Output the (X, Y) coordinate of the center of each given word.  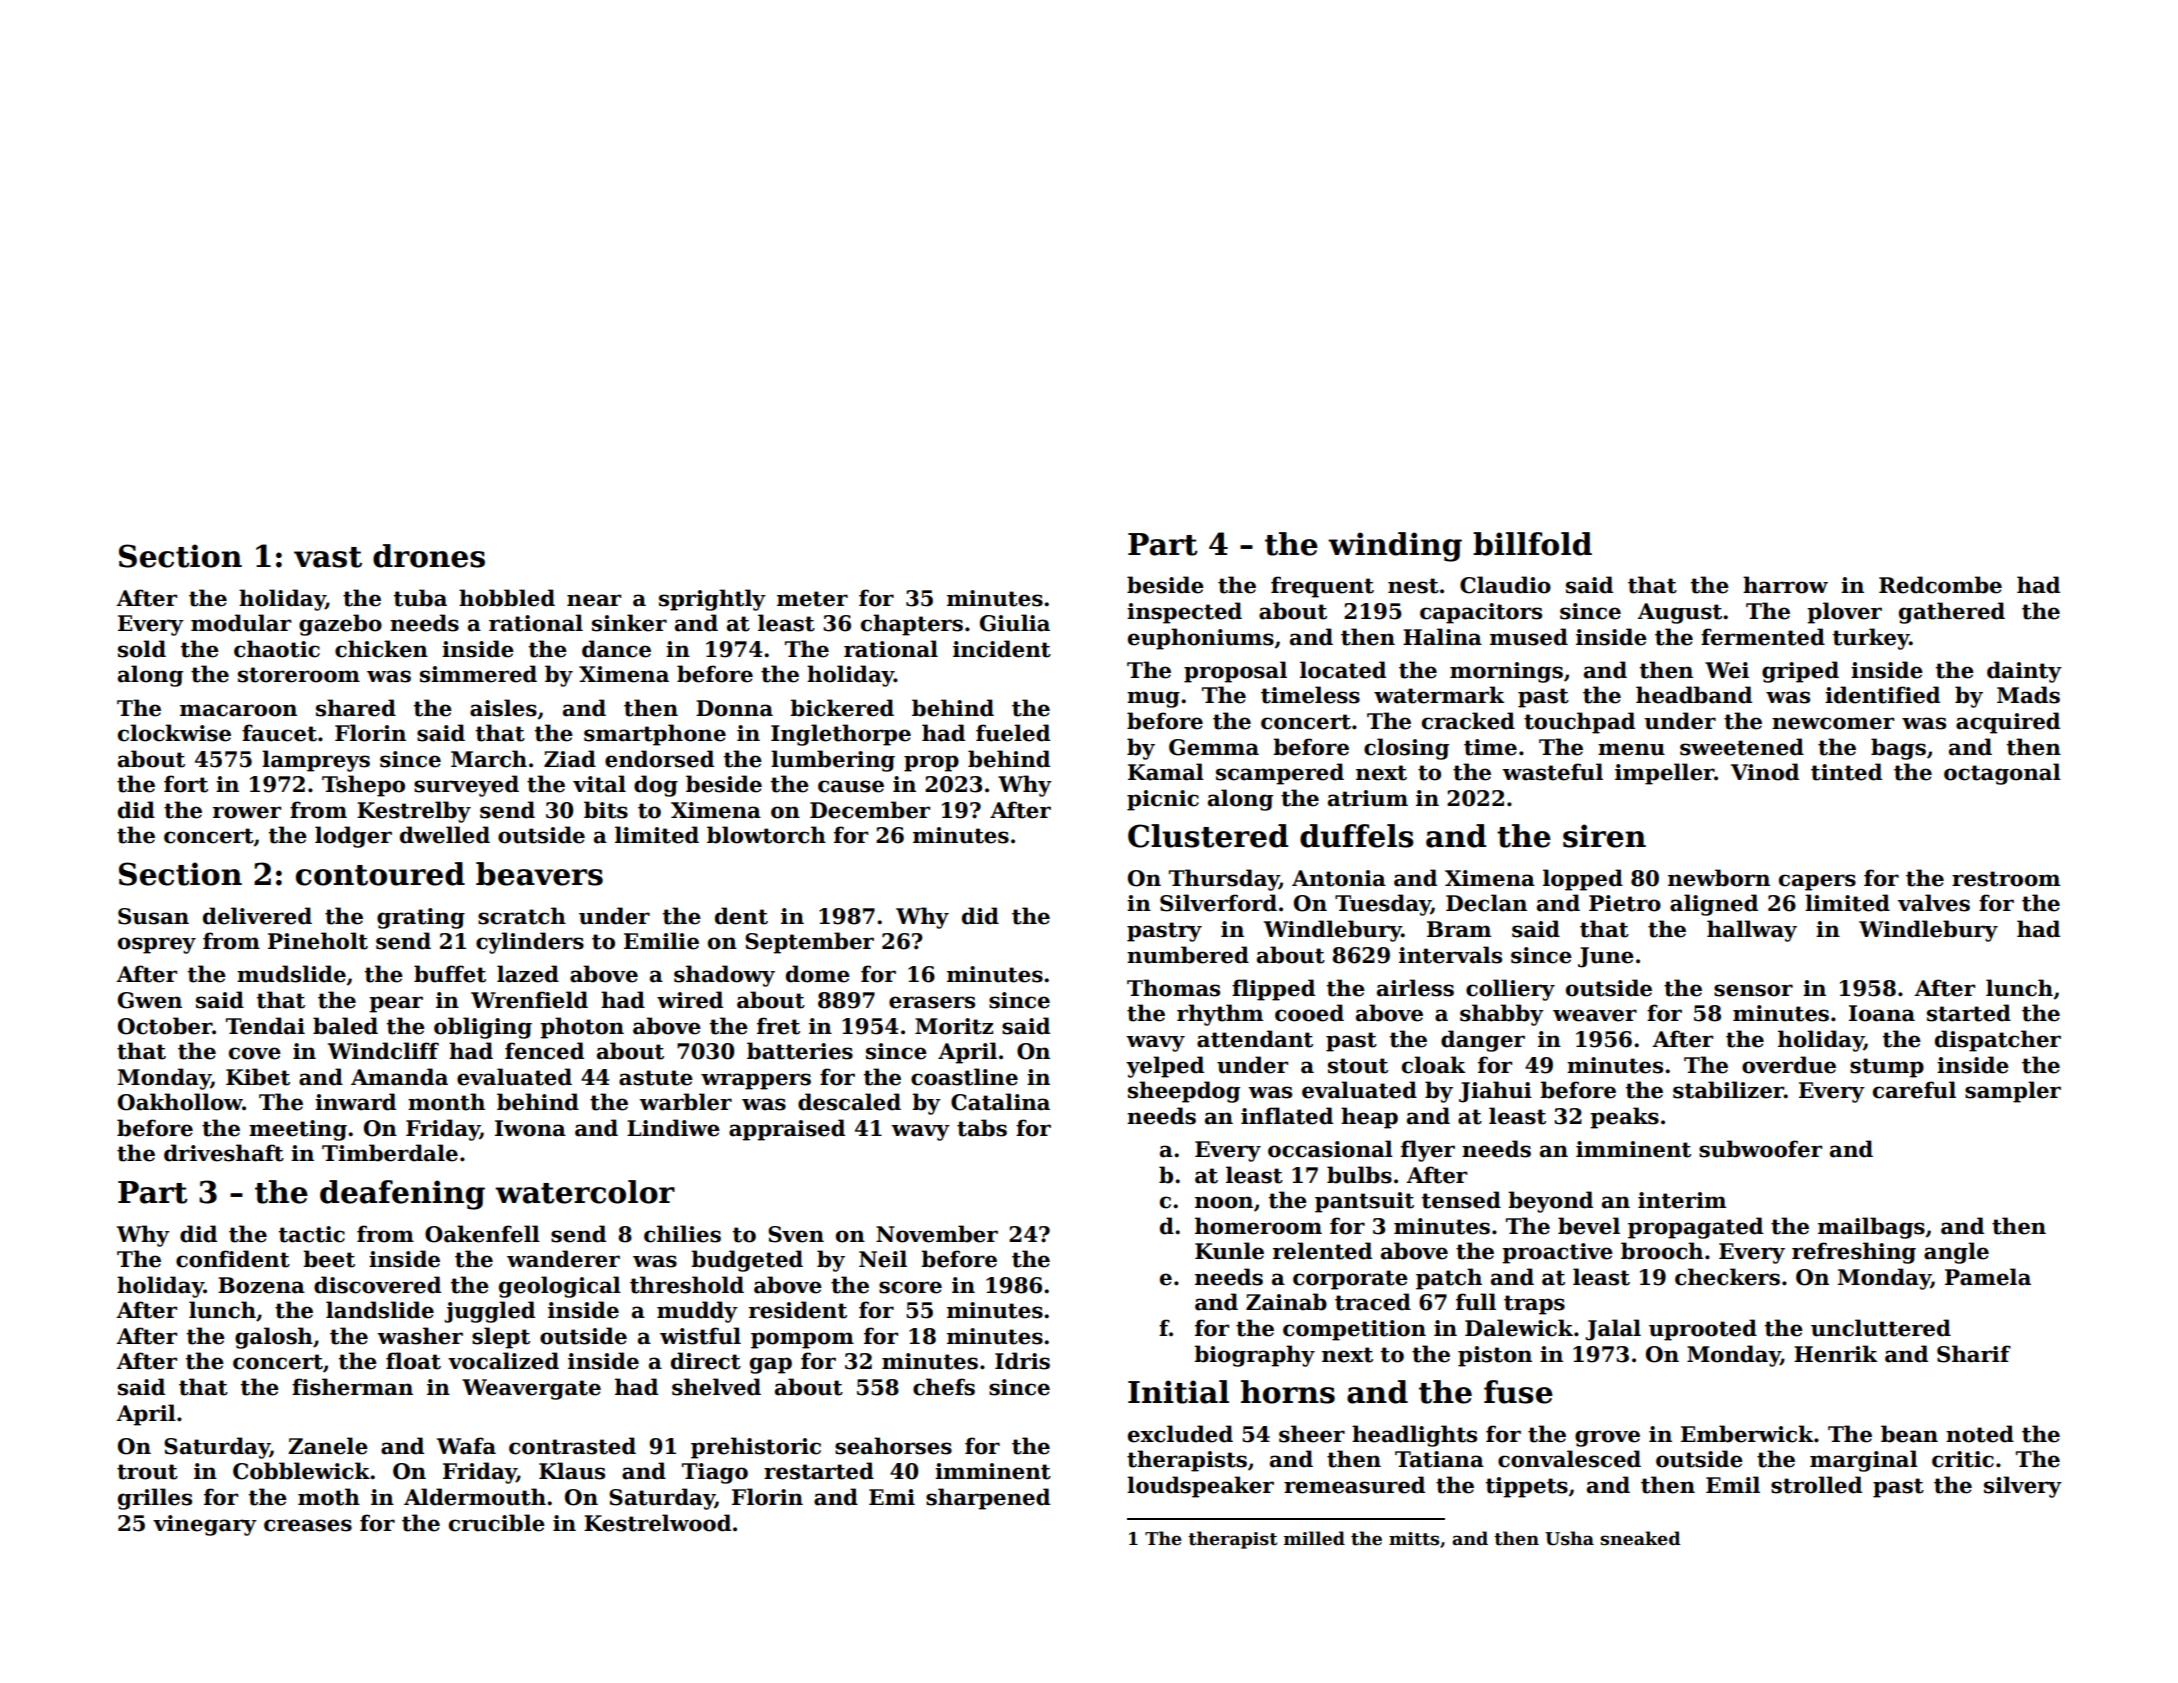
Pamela (1988, 1277)
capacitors (1481, 613)
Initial (1178, 1392)
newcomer (1833, 723)
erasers (932, 1002)
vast (328, 557)
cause (851, 786)
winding (1395, 547)
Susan (153, 916)
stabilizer (1728, 1090)
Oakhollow (180, 1102)
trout (147, 1472)
